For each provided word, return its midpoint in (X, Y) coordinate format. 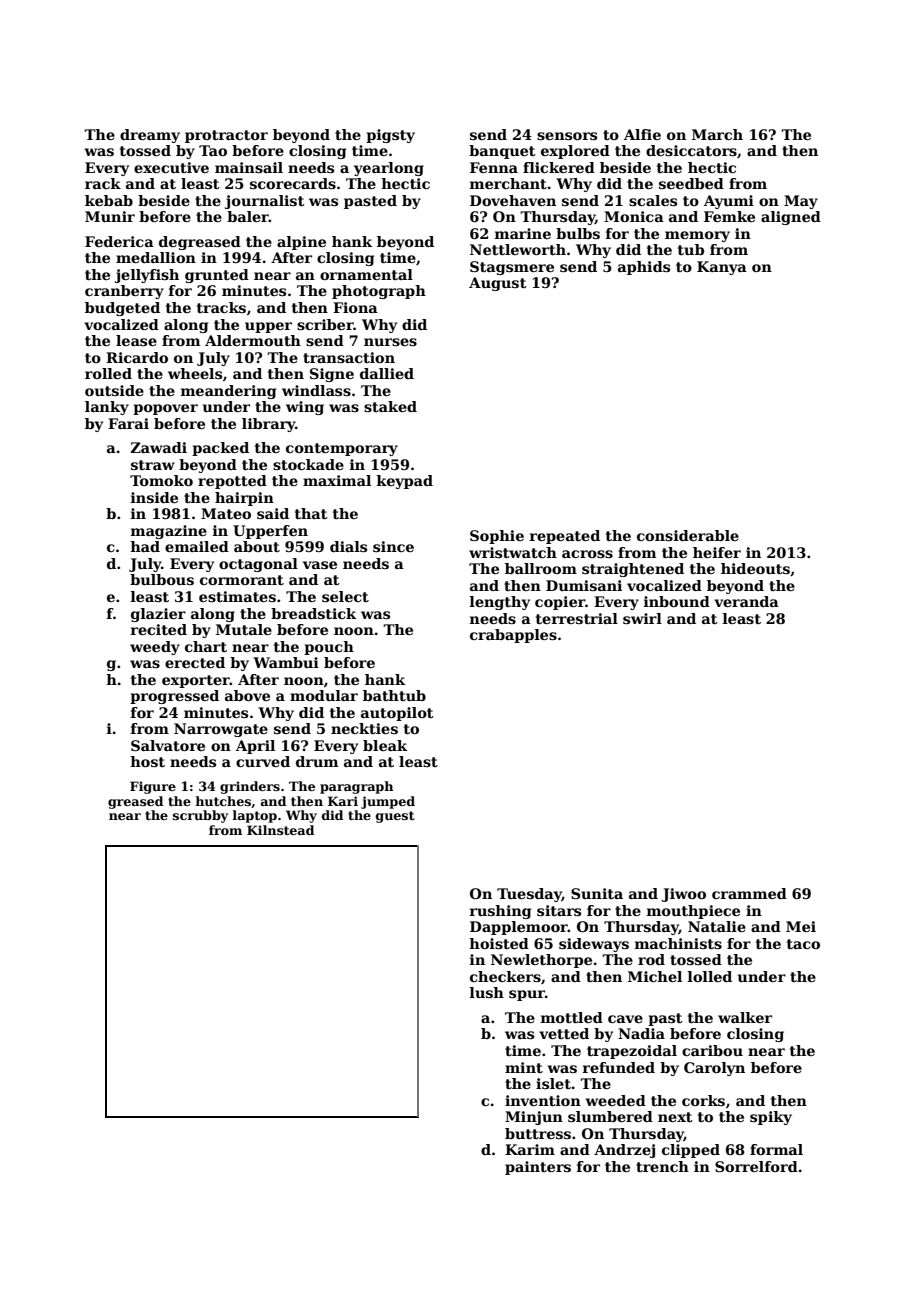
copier (560, 603)
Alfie (642, 134)
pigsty (390, 136)
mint (524, 1067)
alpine (301, 243)
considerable (688, 535)
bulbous (162, 579)
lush (487, 992)
